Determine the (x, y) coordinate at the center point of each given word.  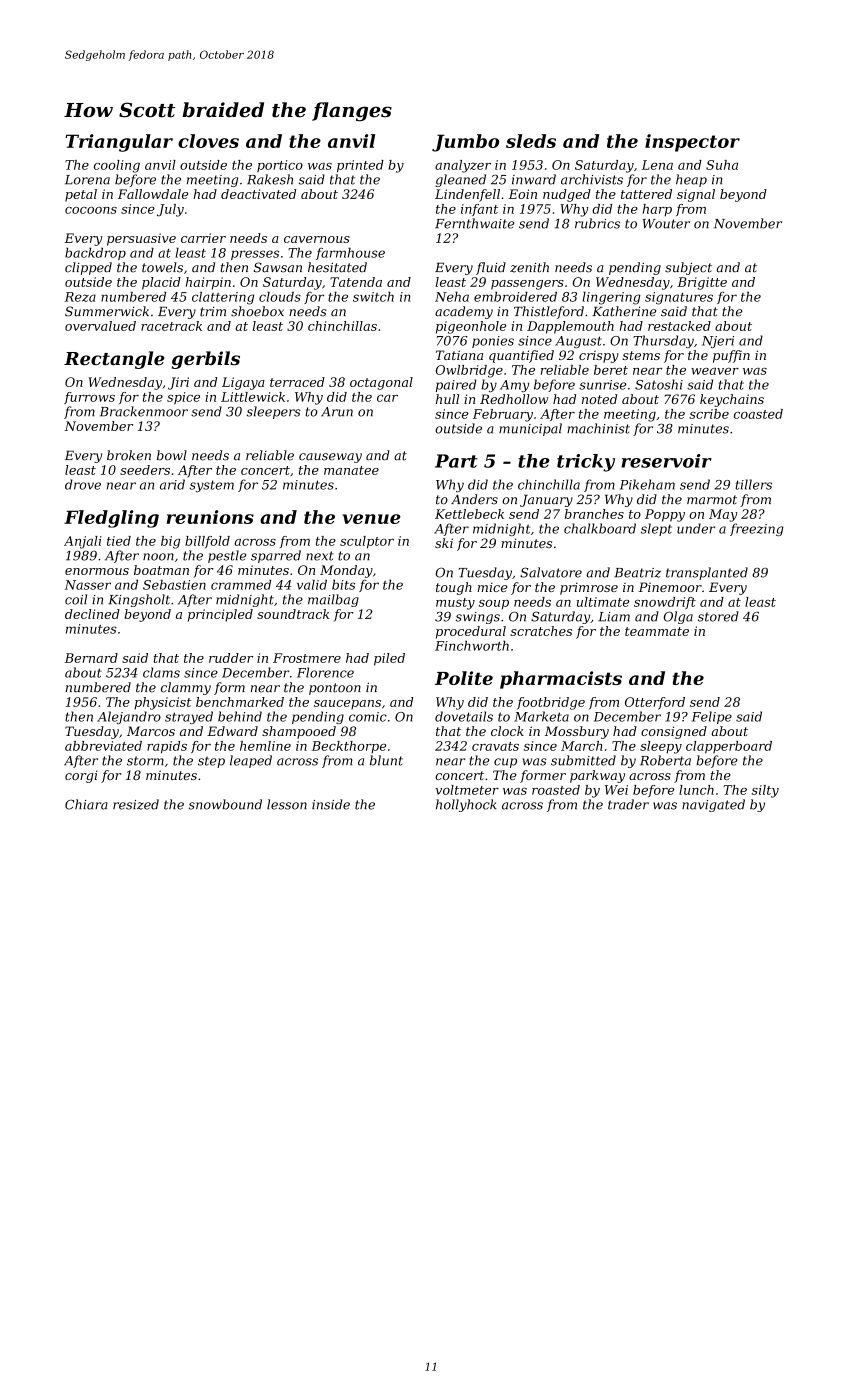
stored (718, 616)
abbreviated (103, 746)
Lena (657, 165)
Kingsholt (139, 600)
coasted (758, 414)
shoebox (257, 311)
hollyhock (466, 805)
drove (83, 484)
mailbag (333, 600)
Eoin (522, 194)
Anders (474, 499)
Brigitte (702, 283)
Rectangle (114, 360)
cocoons (91, 210)
